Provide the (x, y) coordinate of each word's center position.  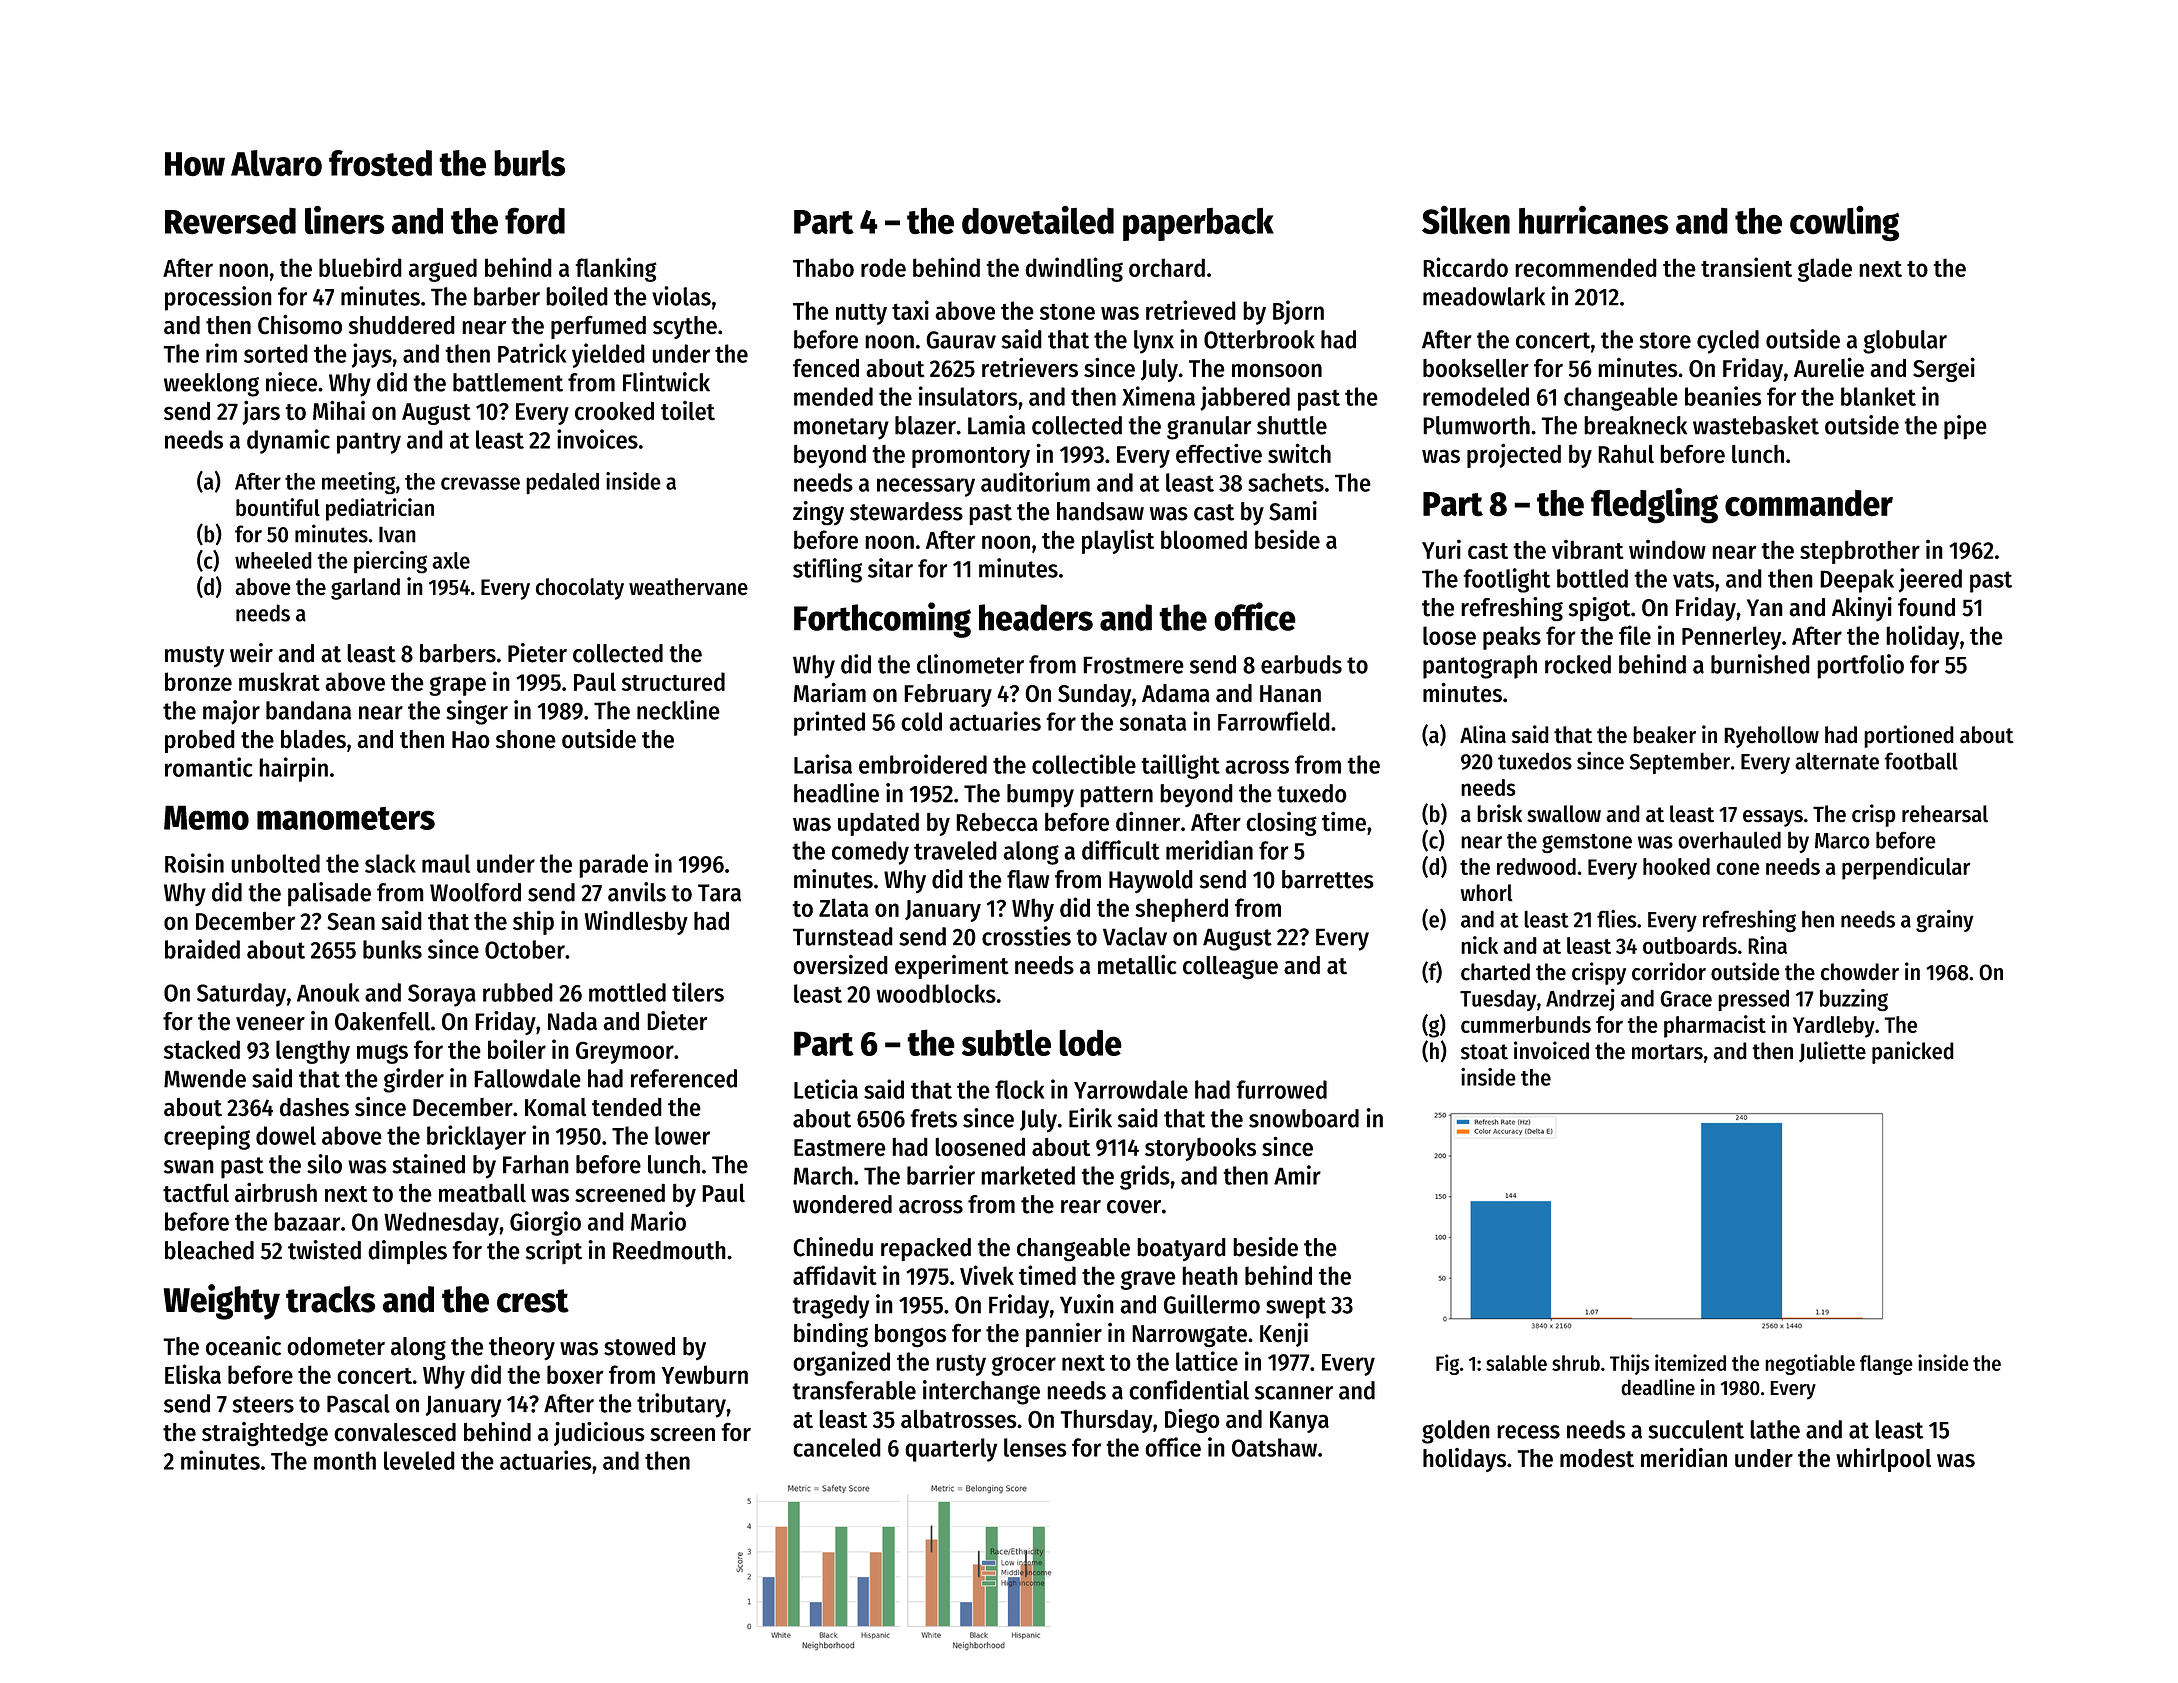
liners (345, 220)
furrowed (1281, 1089)
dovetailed (1038, 220)
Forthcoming (882, 620)
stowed (639, 1346)
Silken (1466, 220)
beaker (1664, 735)
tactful (196, 1193)
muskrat (279, 681)
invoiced (1551, 1050)
